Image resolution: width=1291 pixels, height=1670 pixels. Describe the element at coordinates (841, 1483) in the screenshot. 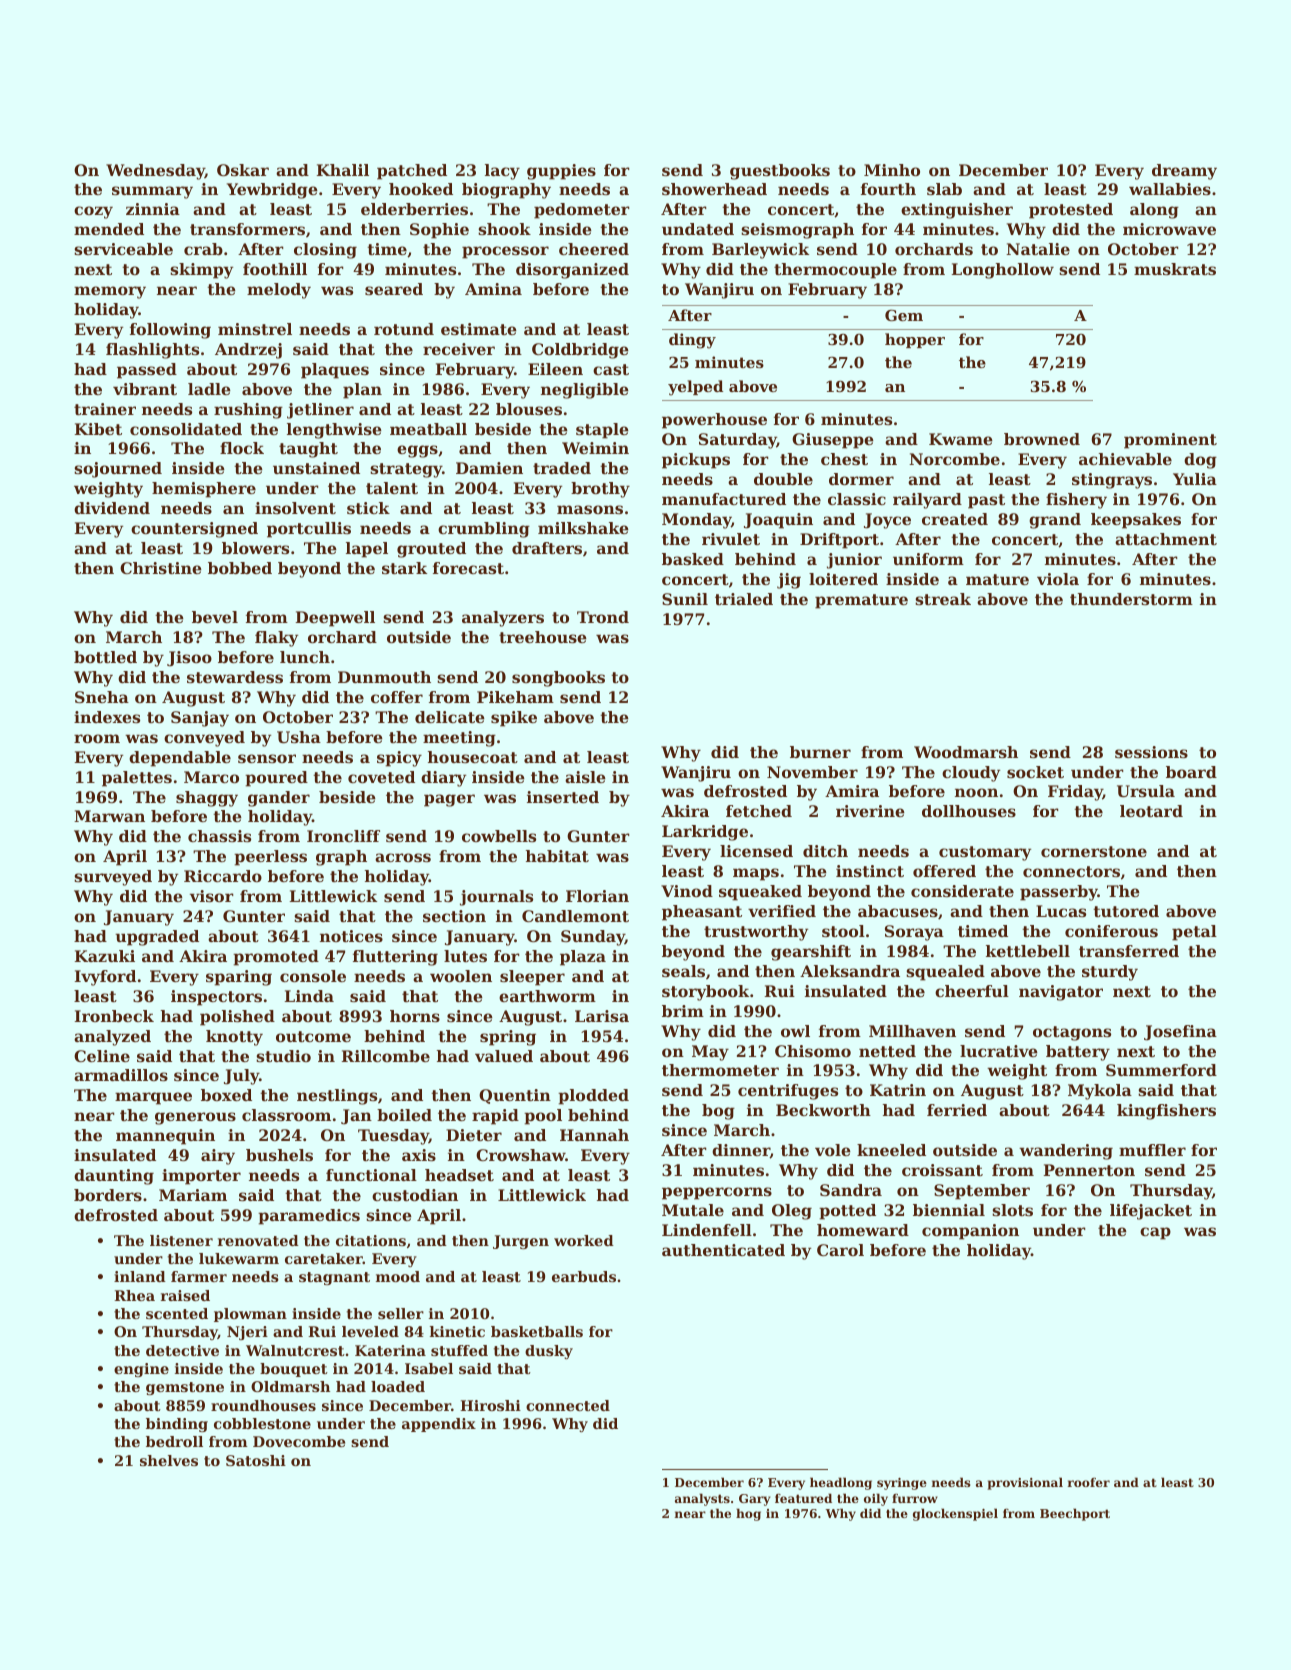

I see `headlong` at that location.
